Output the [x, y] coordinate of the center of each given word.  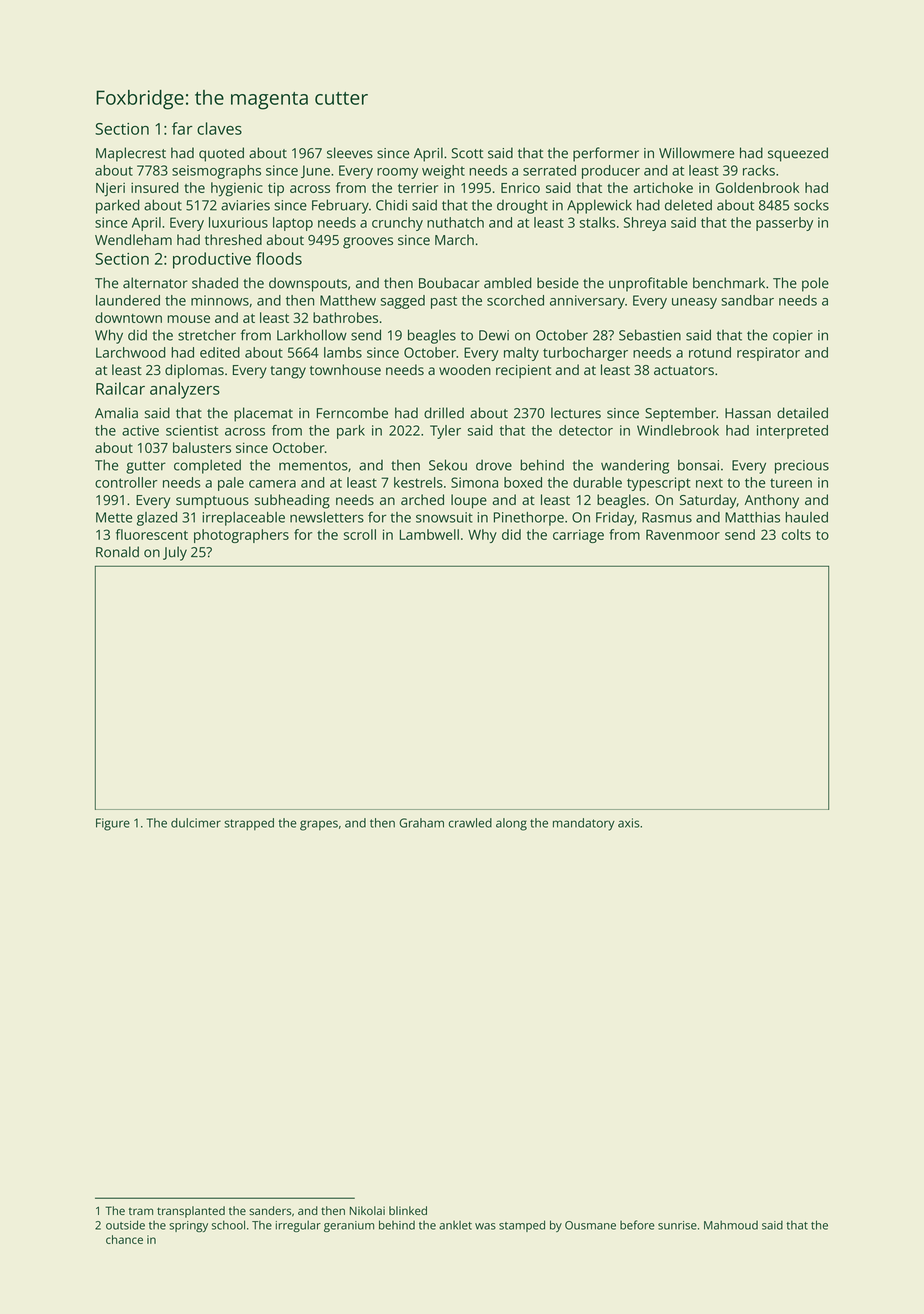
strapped [249, 824]
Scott [467, 153]
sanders [270, 1210]
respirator [768, 354]
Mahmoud [731, 1225]
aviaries [245, 205]
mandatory [584, 824]
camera [272, 484]
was [485, 1226]
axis [629, 823]
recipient [523, 372]
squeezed [798, 154]
